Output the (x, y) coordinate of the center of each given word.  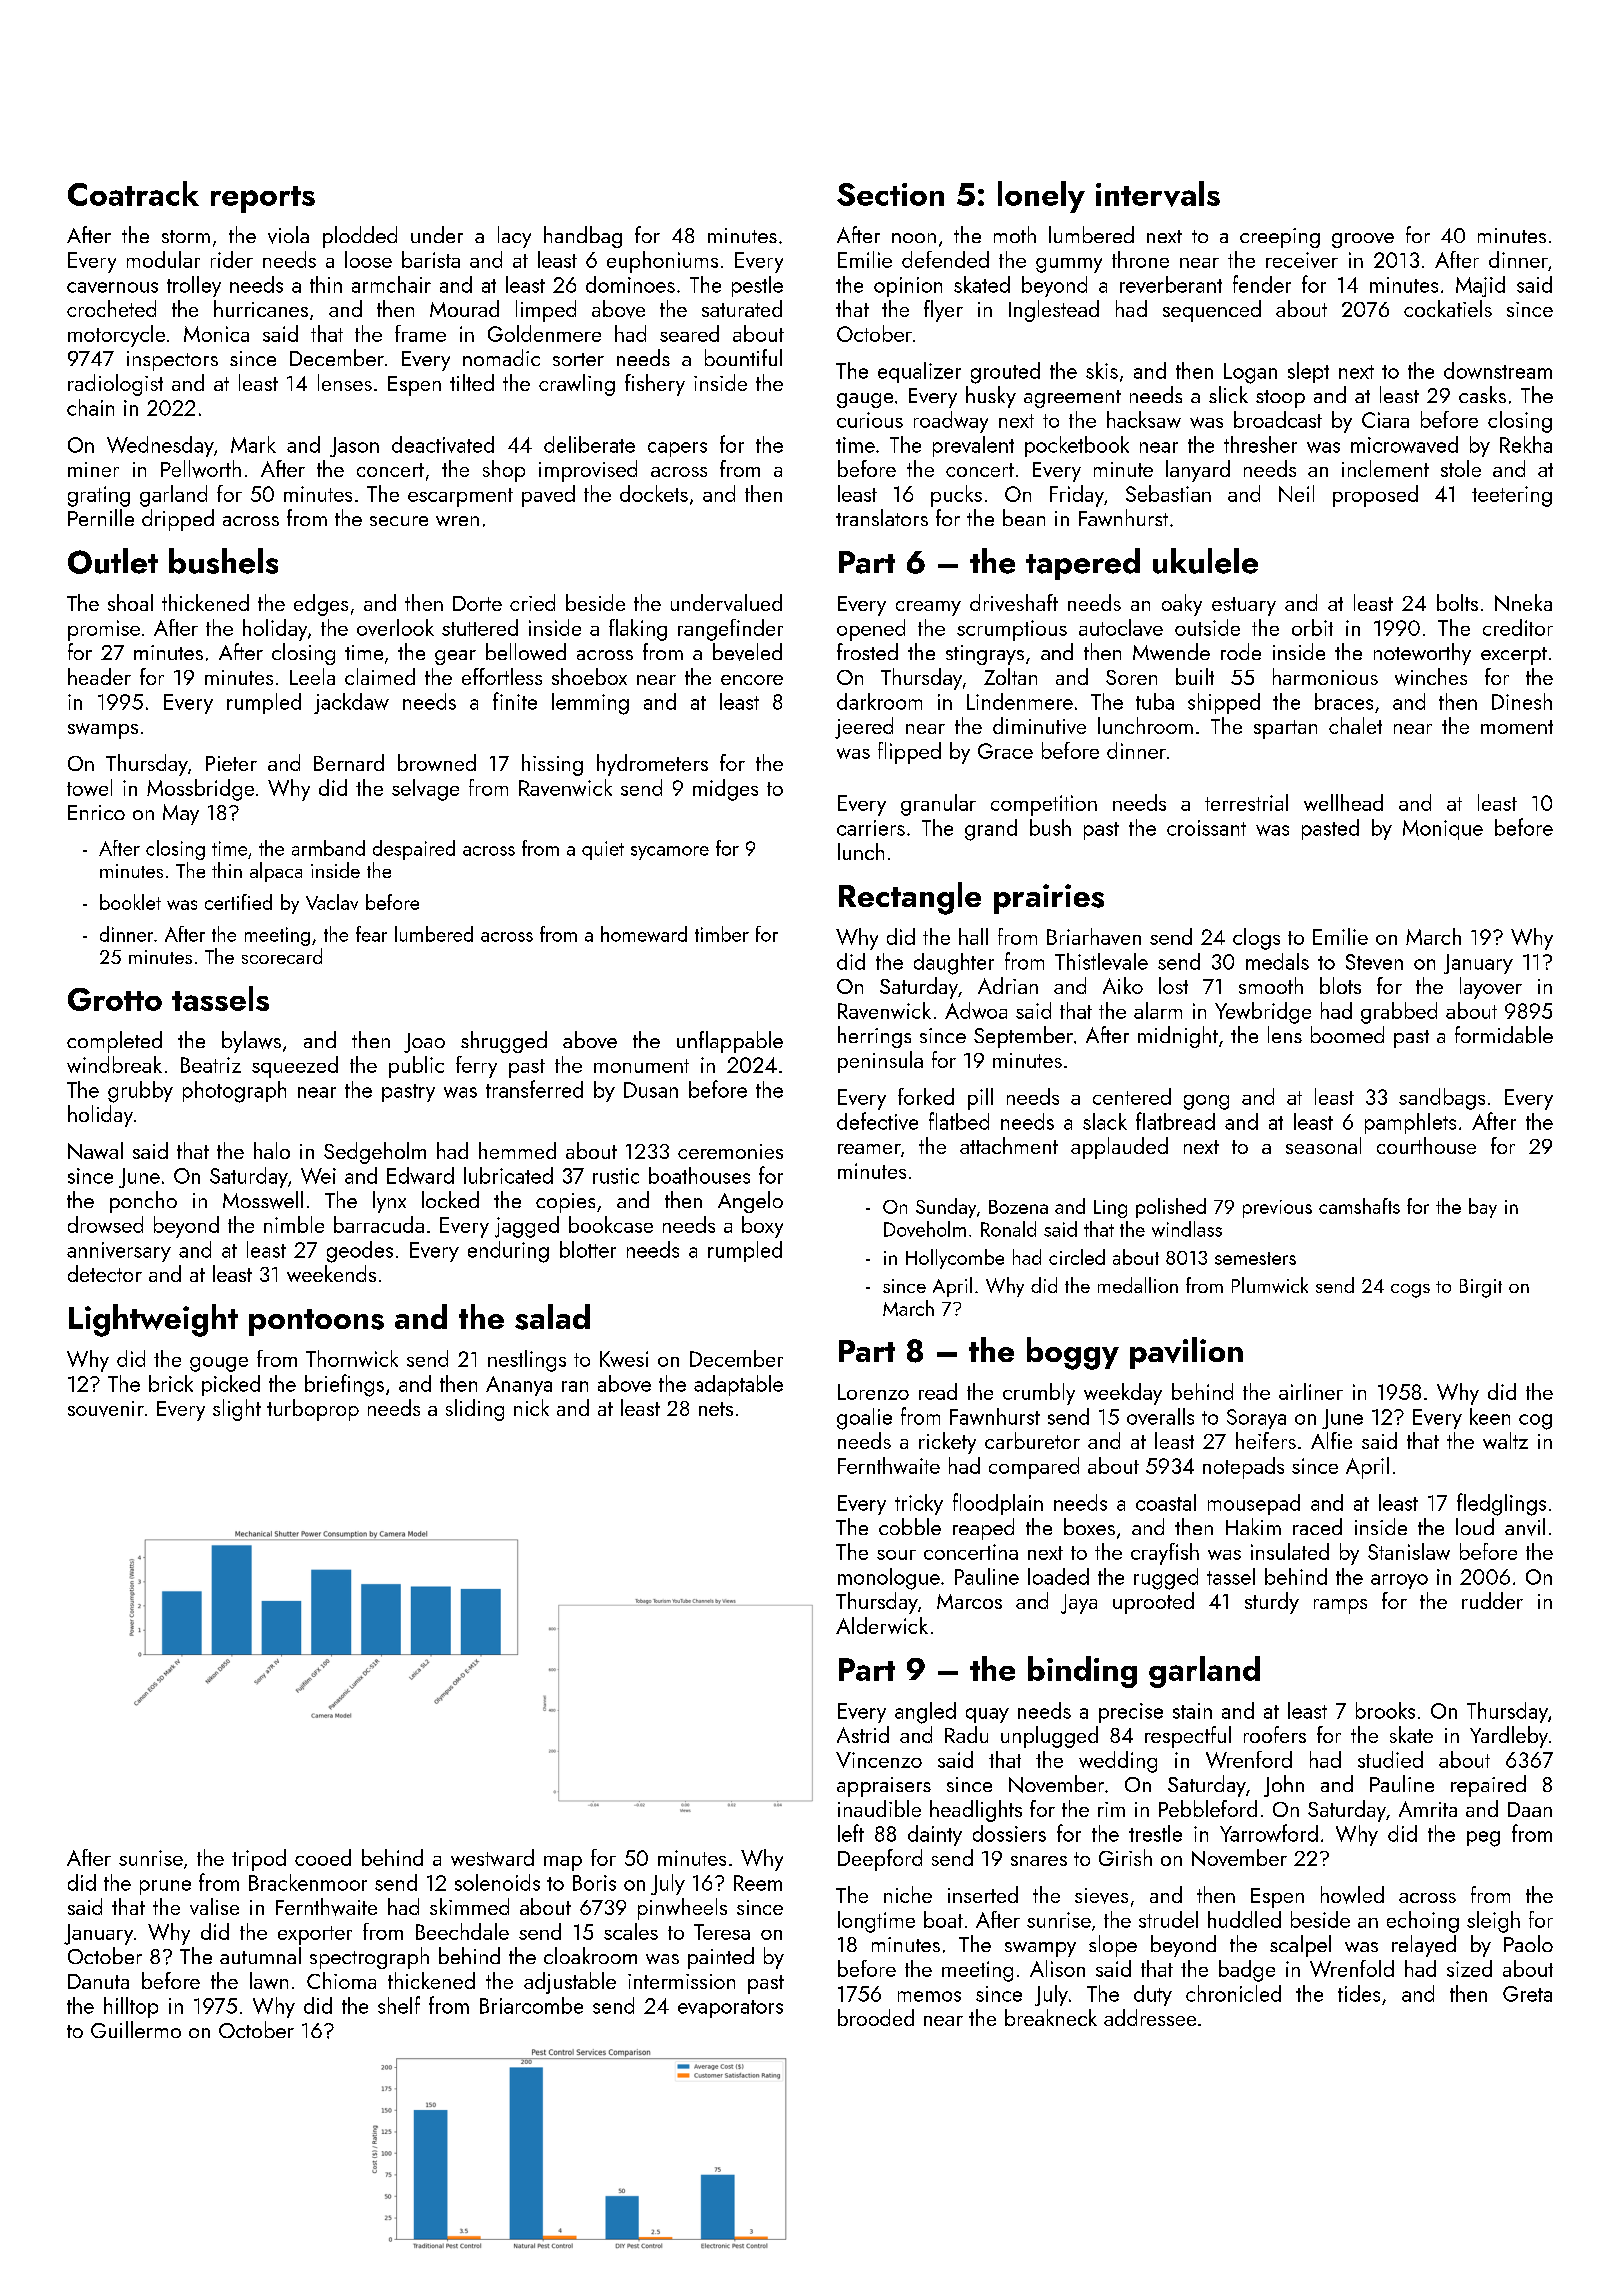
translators (882, 517)
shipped (1224, 703)
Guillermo (136, 2029)
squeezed (295, 1067)
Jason (354, 447)
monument (641, 1066)
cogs (1410, 1291)
